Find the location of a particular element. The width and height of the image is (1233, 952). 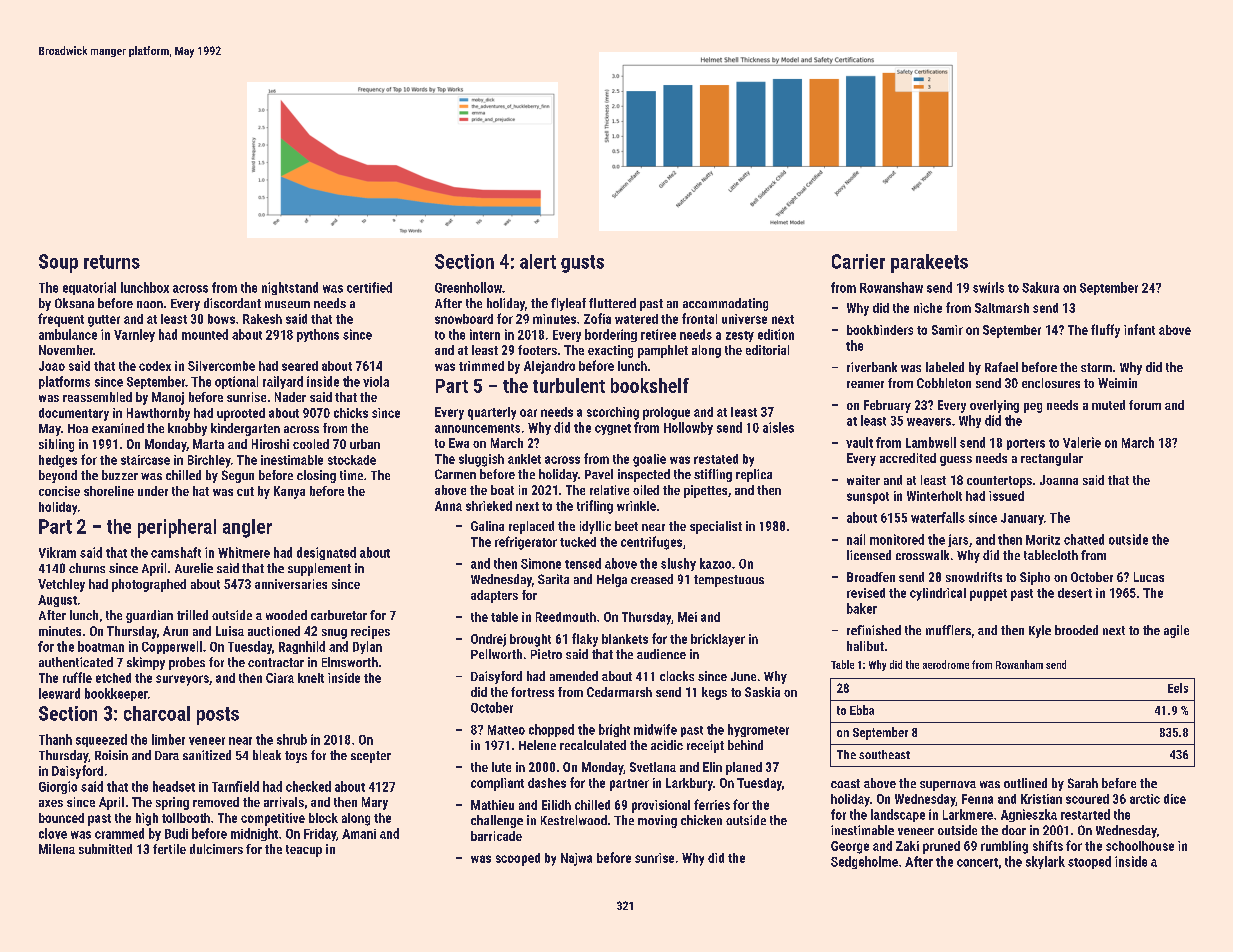

parakeets is located at coordinates (929, 263).
